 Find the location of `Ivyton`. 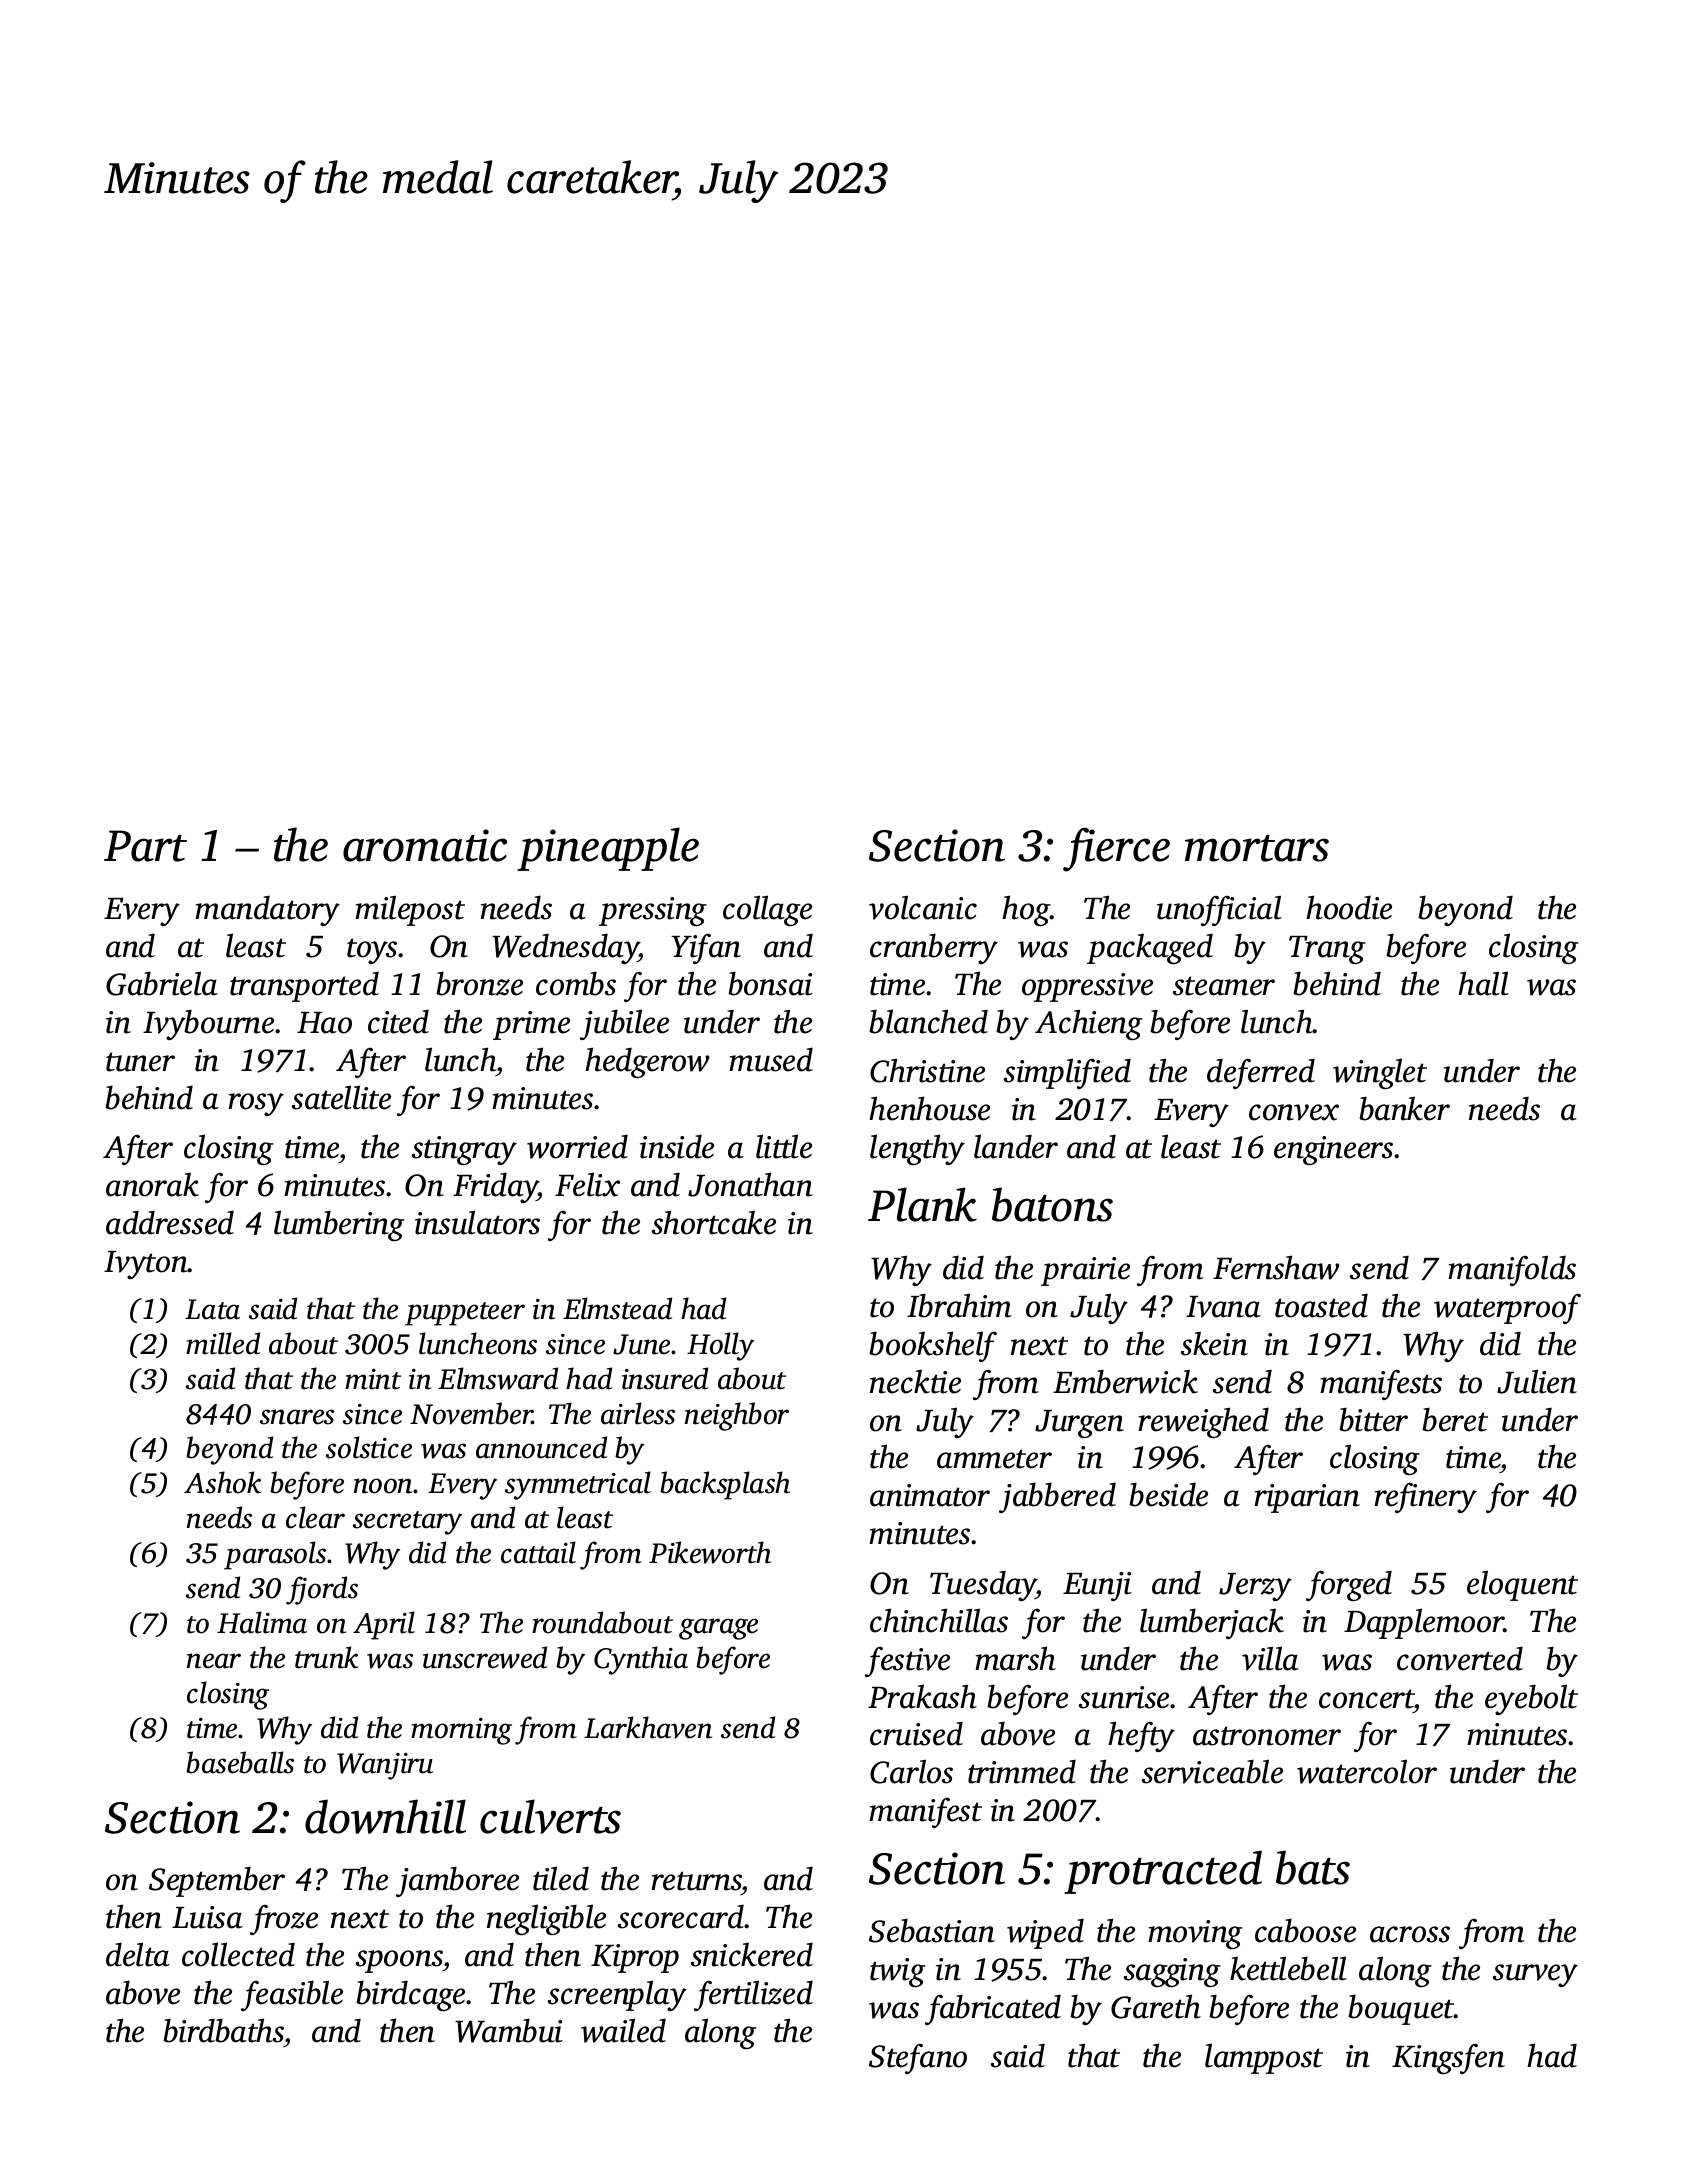

Ivyton is located at coordinates (146, 1265).
